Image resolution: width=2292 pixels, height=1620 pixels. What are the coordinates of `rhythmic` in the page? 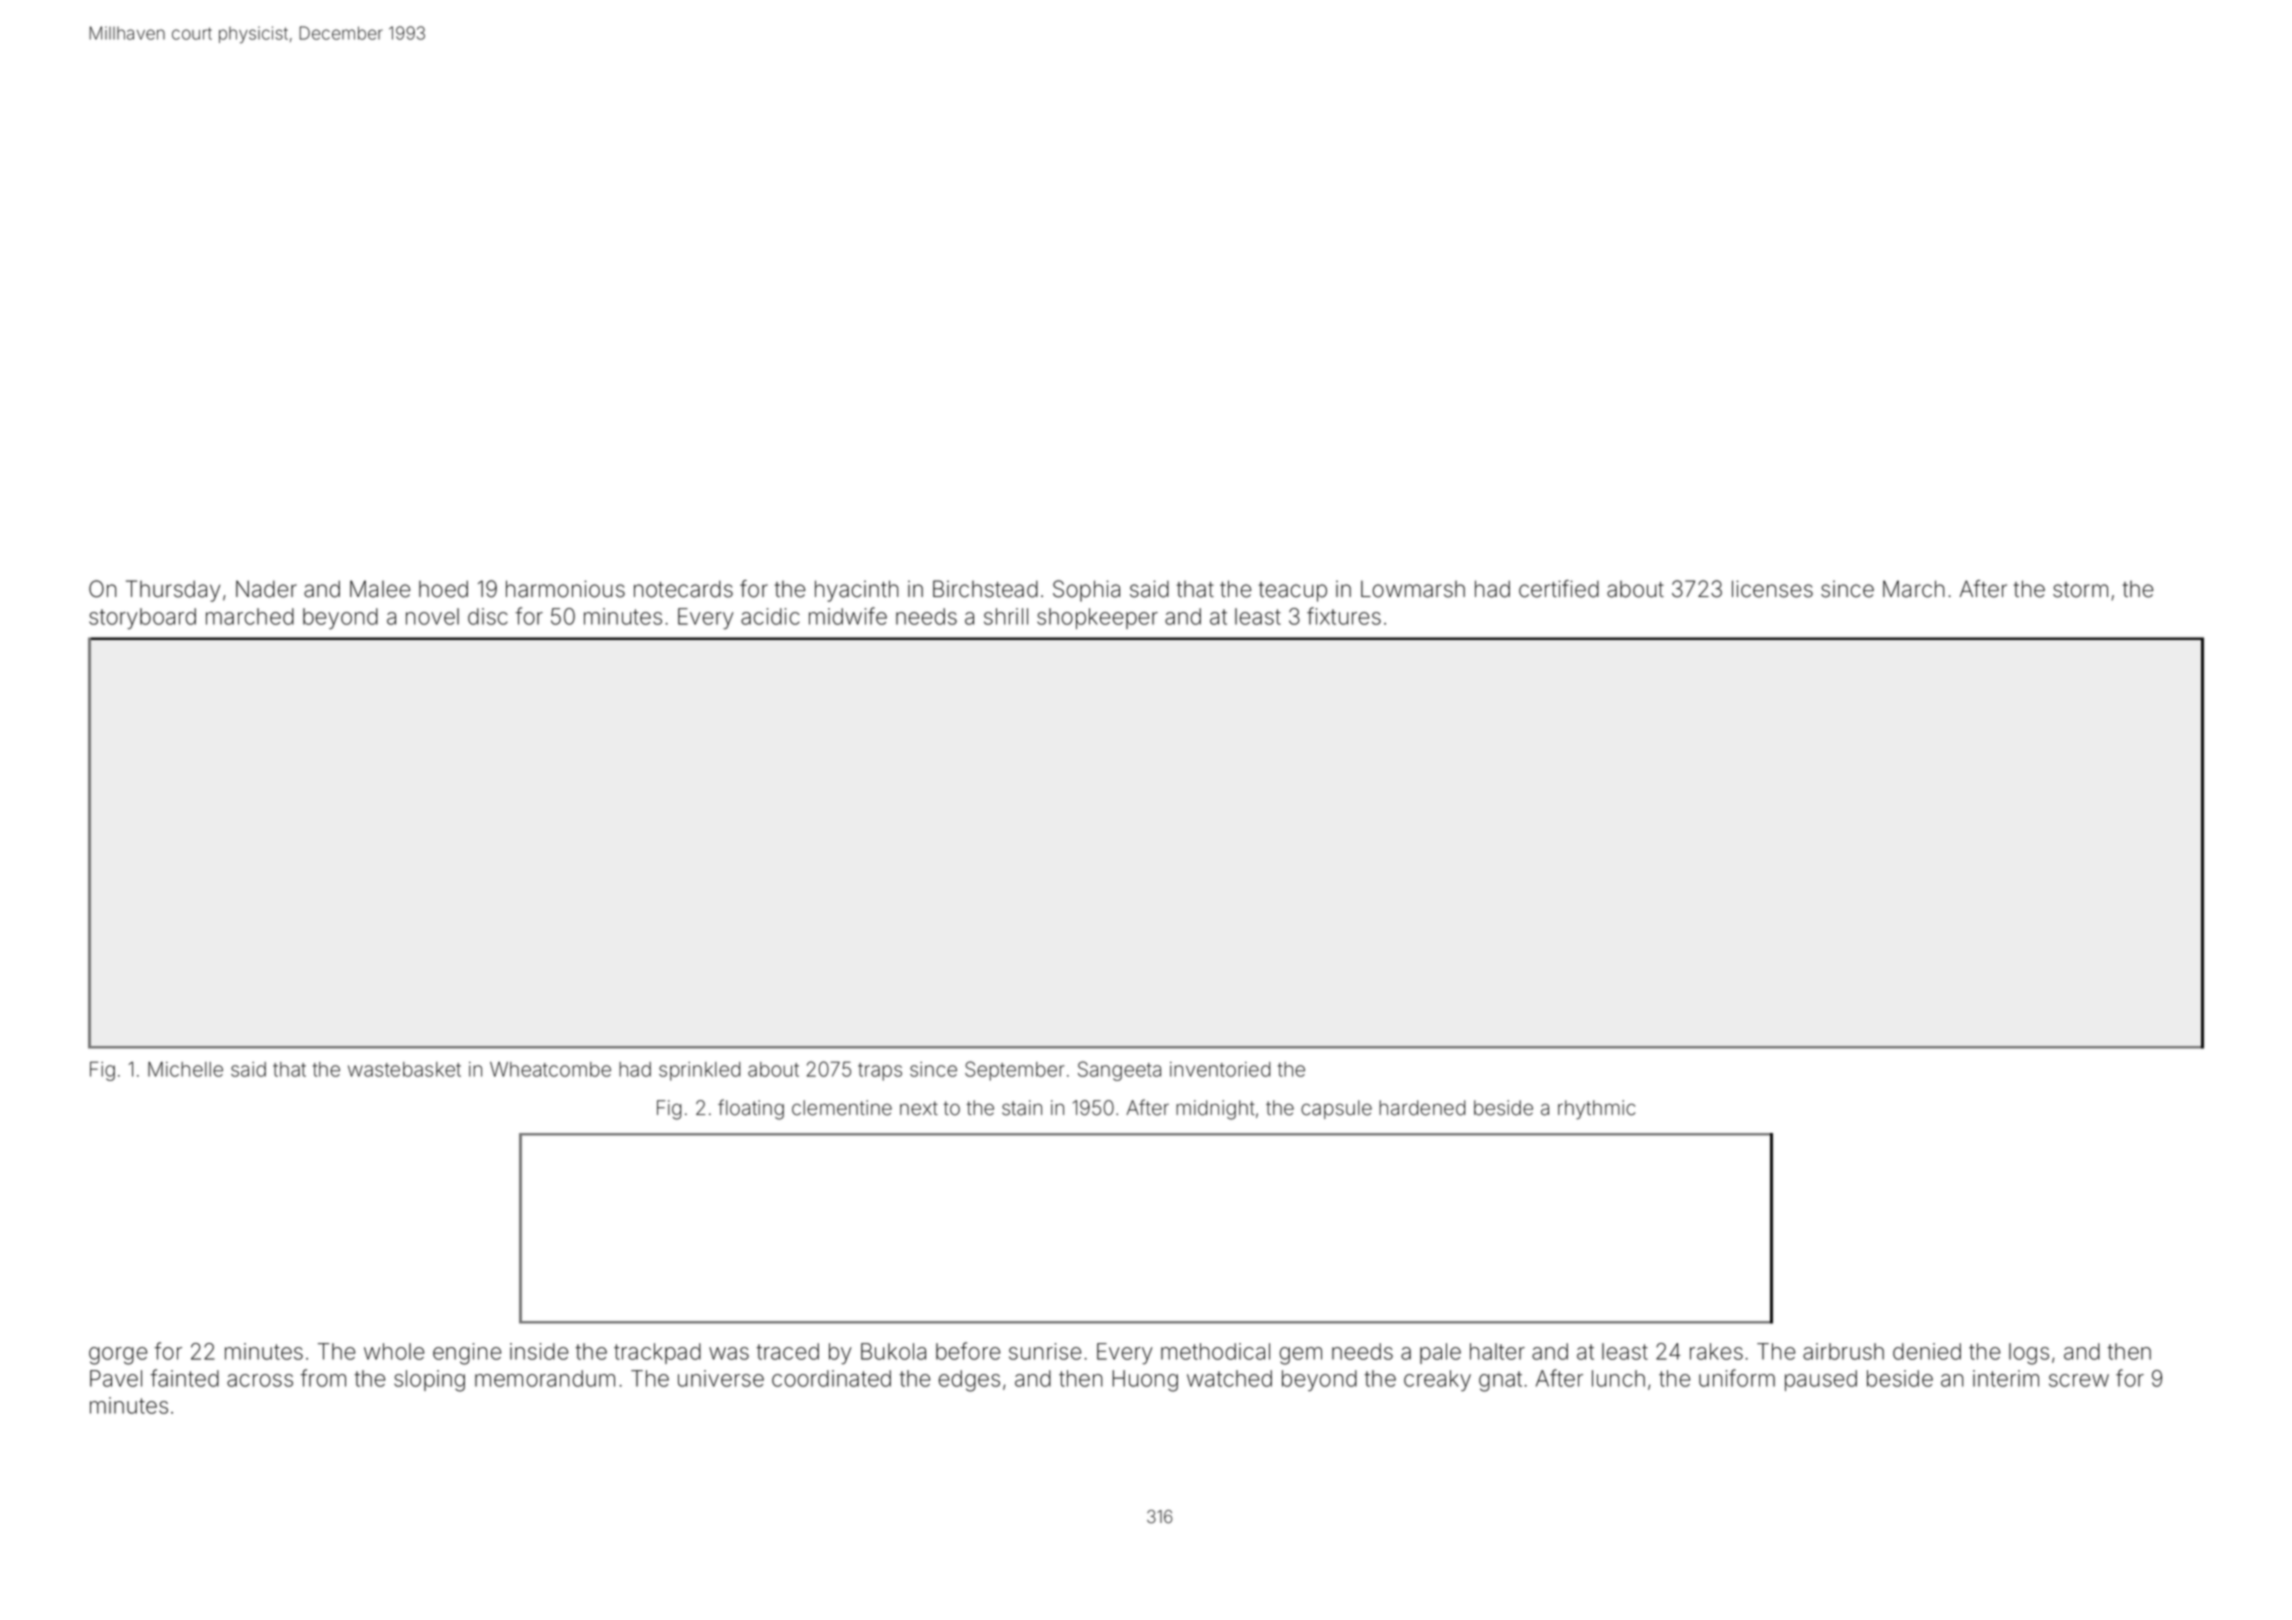 It's located at (1596, 1110).
